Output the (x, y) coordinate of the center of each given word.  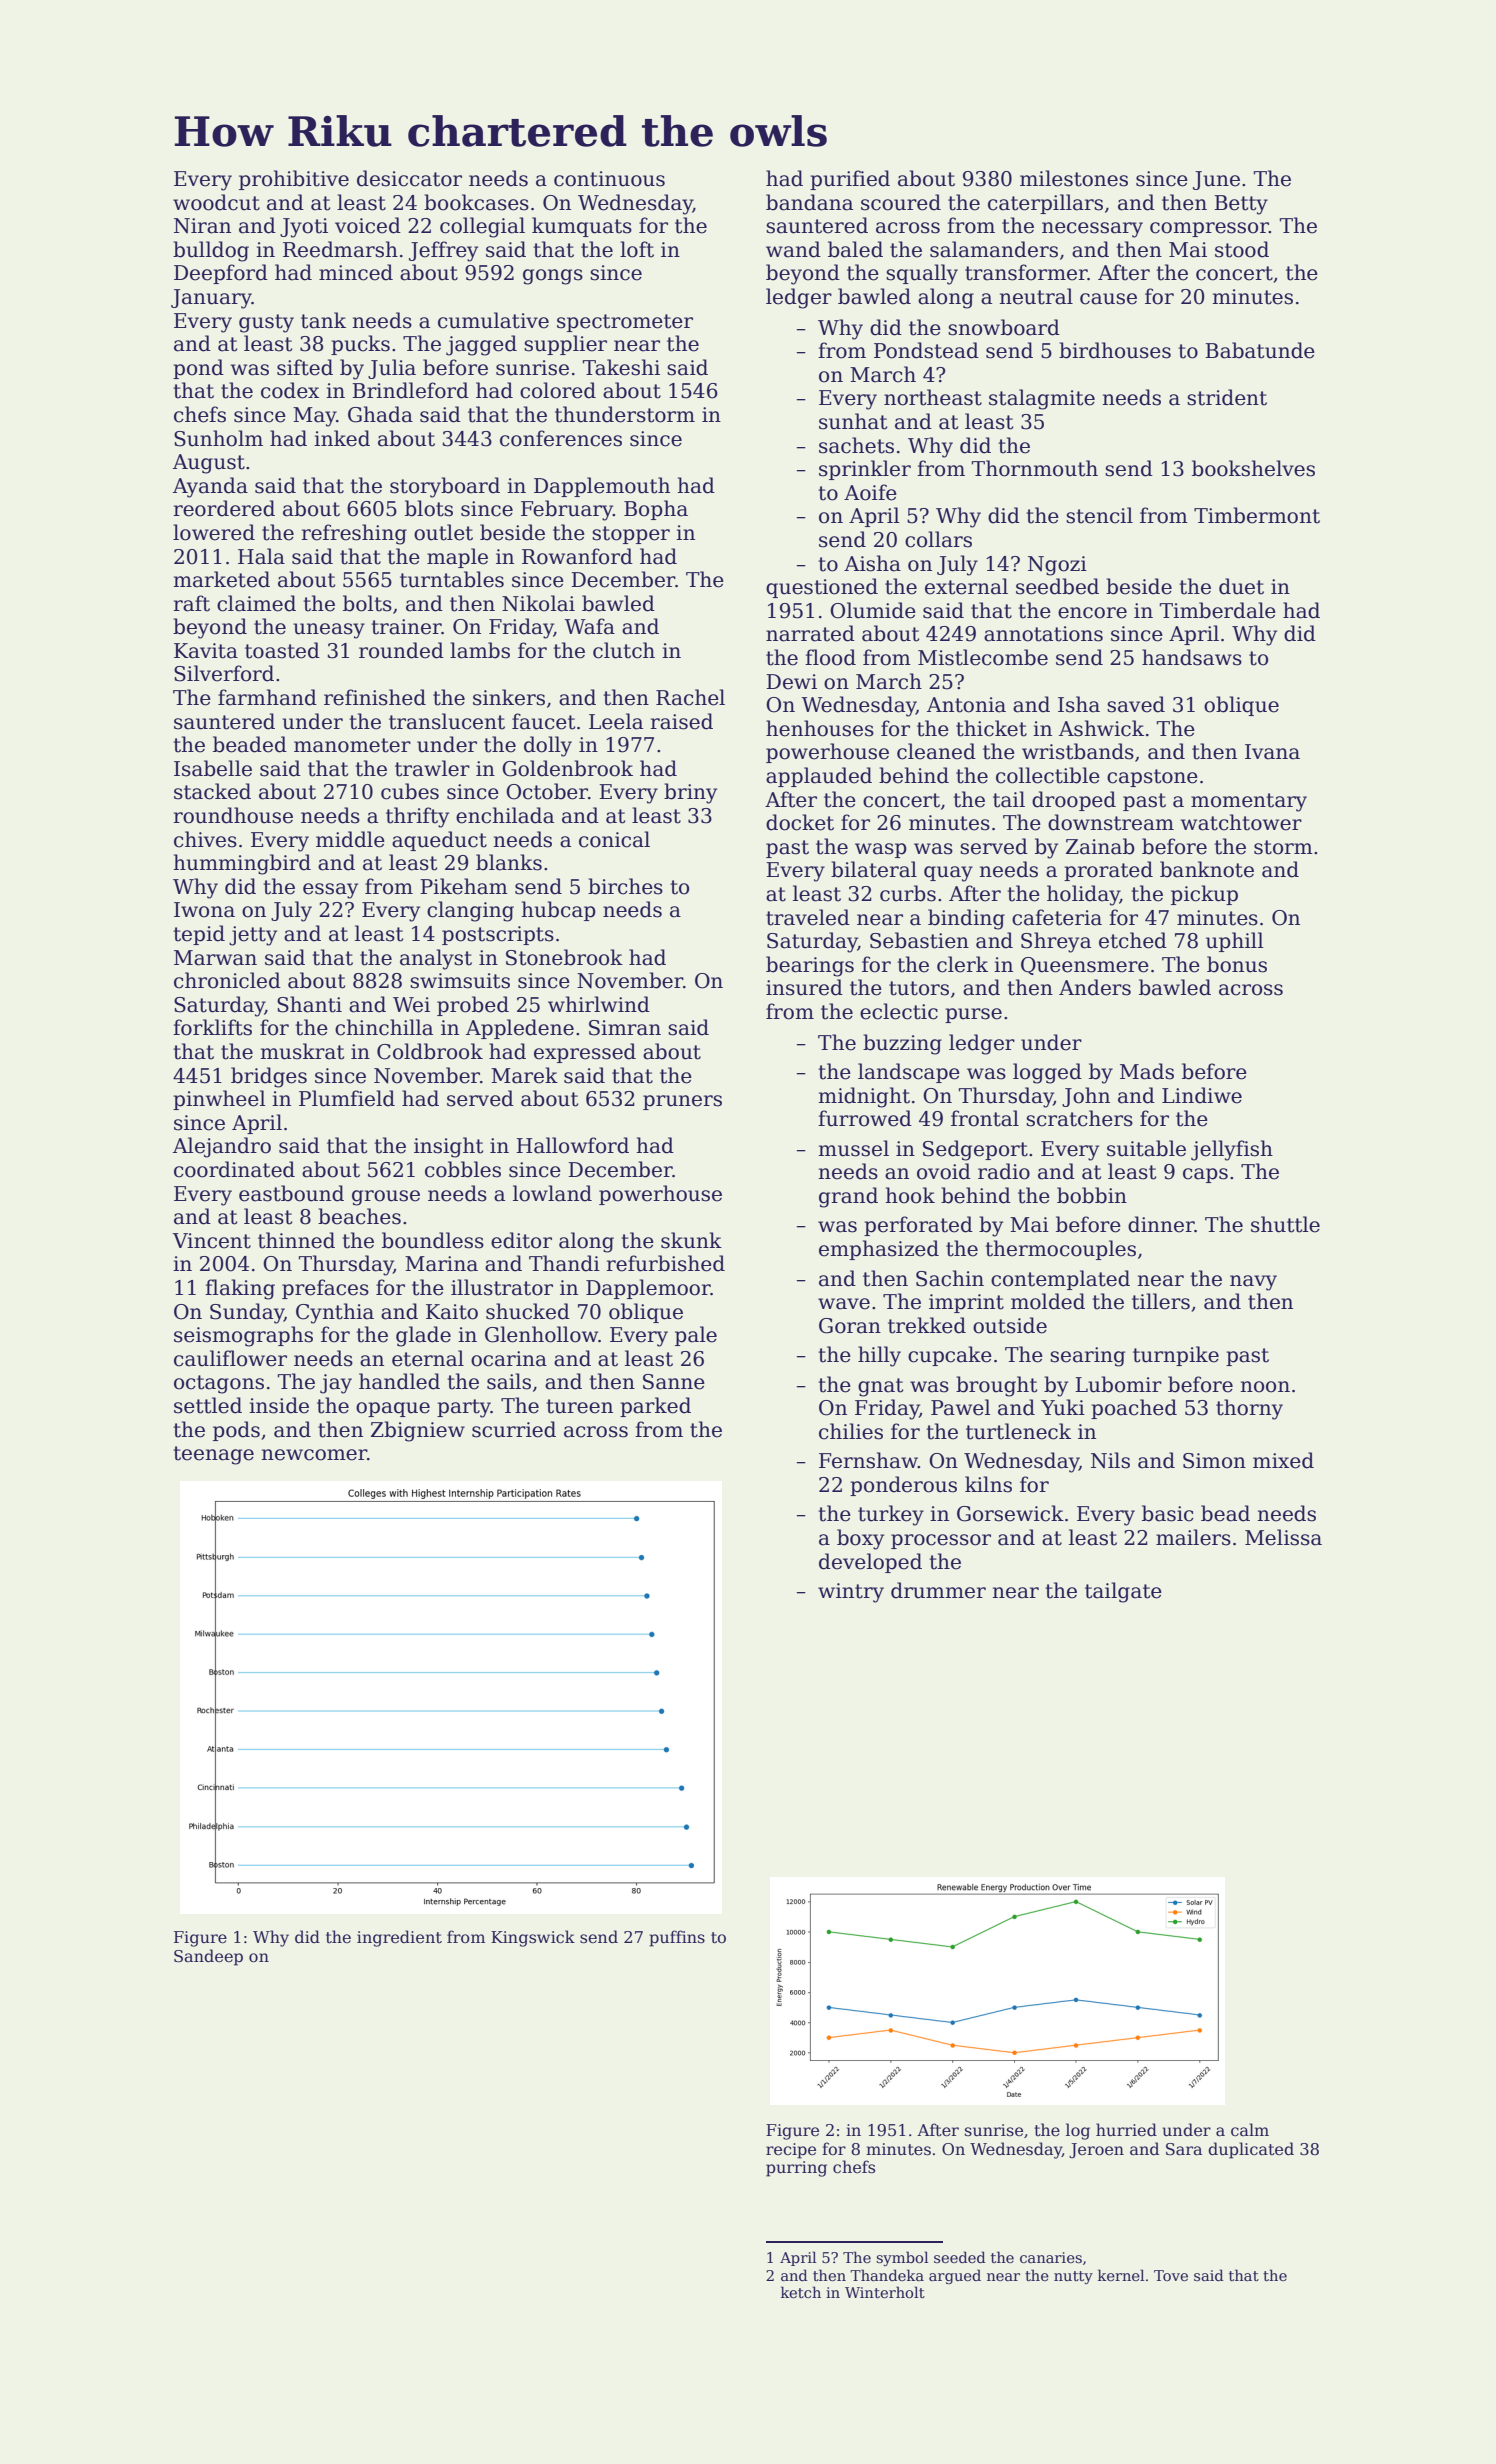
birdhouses (1115, 350)
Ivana (1272, 752)
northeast (933, 397)
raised (681, 721)
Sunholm (218, 438)
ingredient (399, 1938)
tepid (199, 935)
